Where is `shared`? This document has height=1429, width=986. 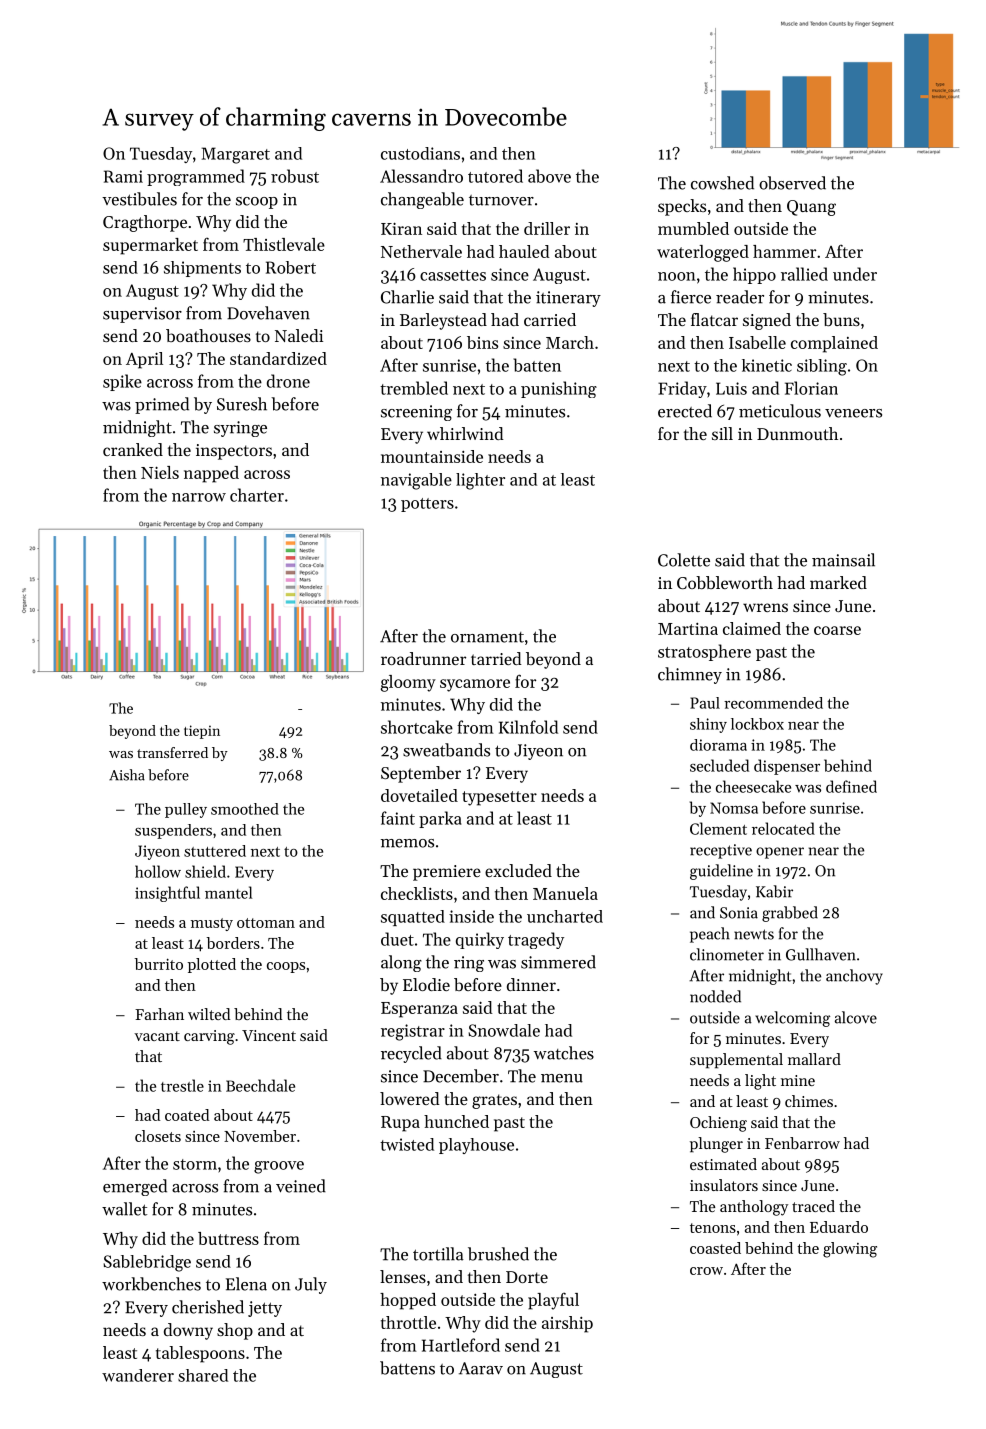 shared is located at coordinates (203, 1375).
